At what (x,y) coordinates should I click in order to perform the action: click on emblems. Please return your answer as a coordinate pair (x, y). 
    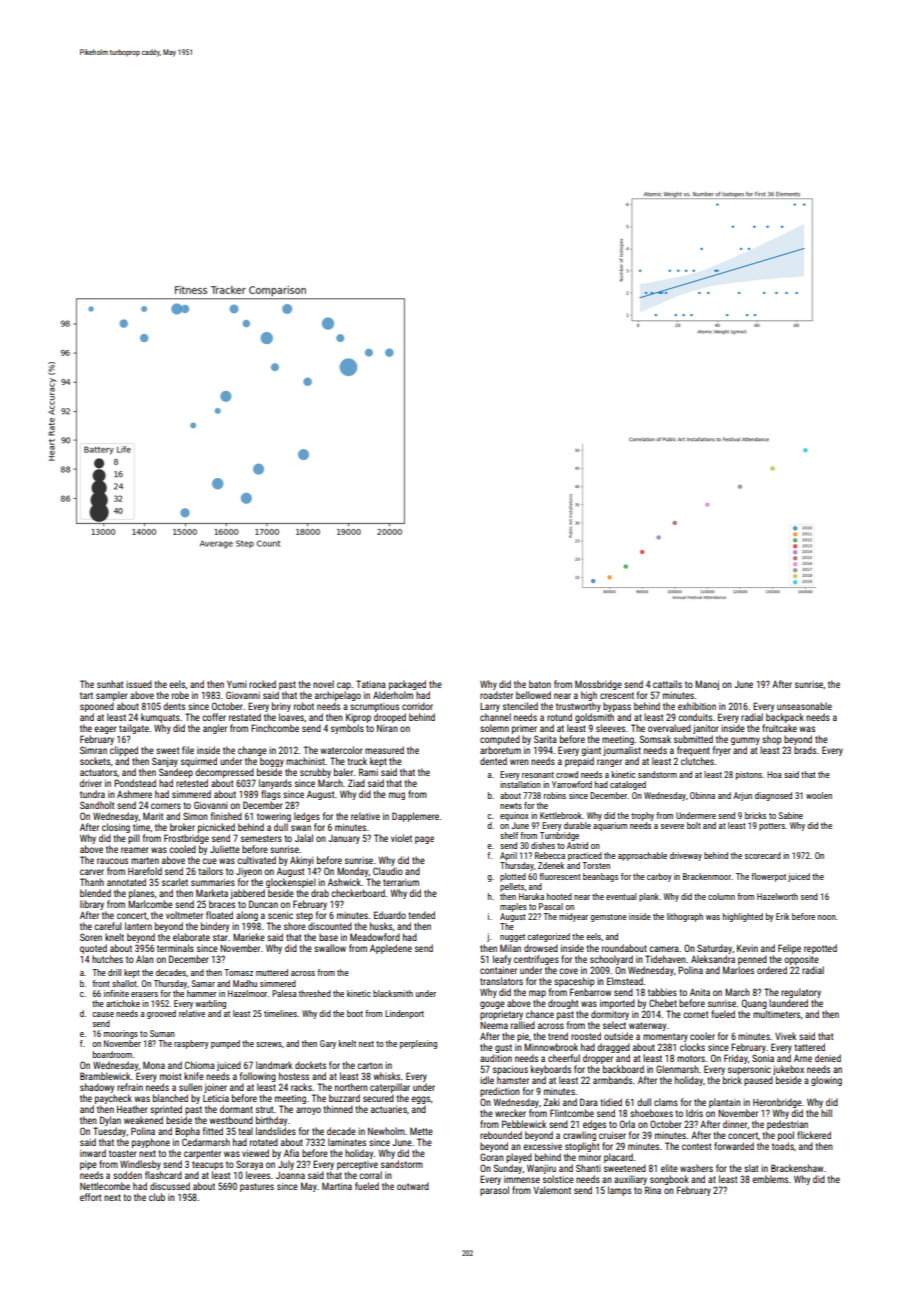
    Looking at the image, I should click on (770, 1179).
